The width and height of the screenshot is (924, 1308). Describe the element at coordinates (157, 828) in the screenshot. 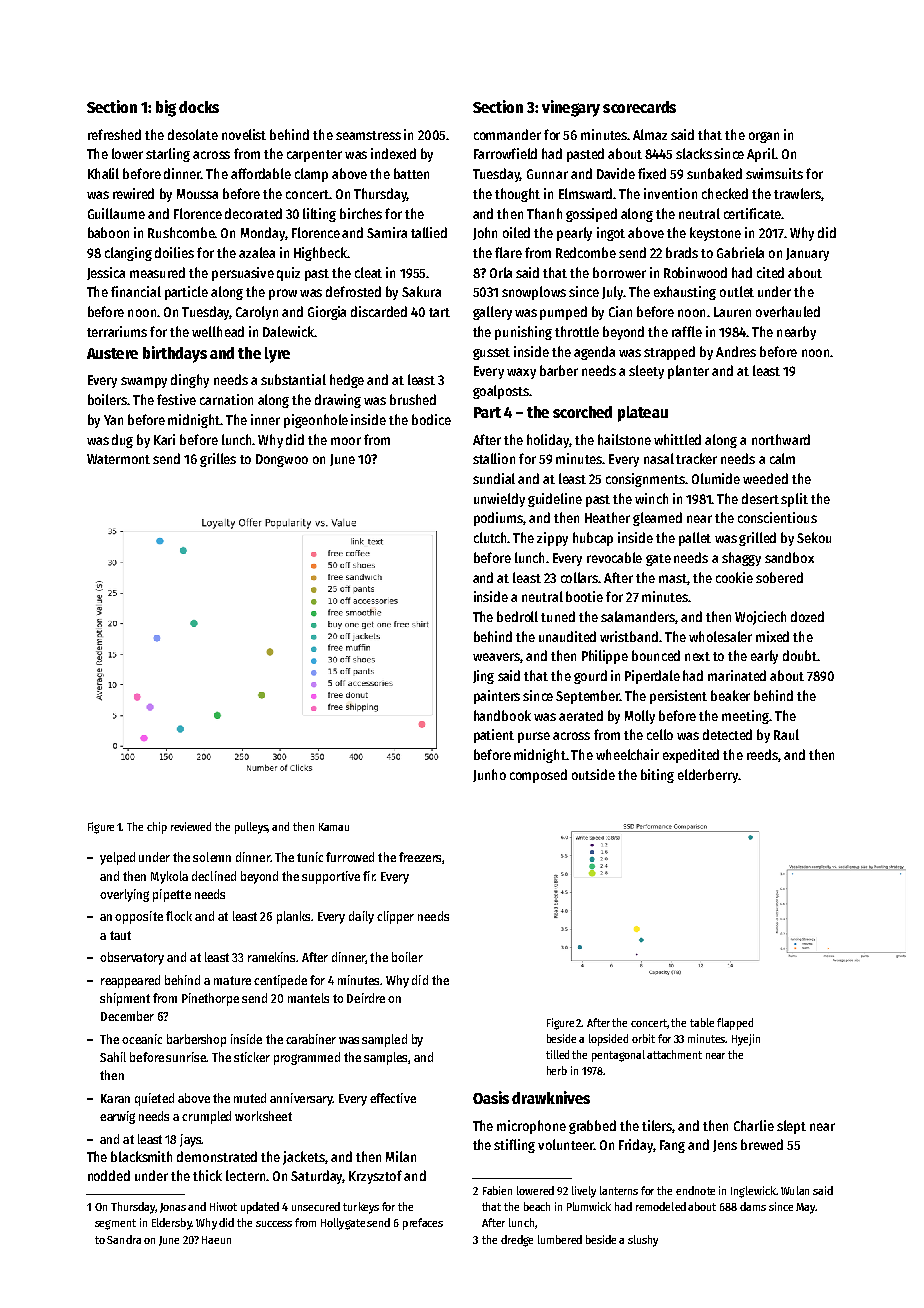

I see `chip` at that location.
